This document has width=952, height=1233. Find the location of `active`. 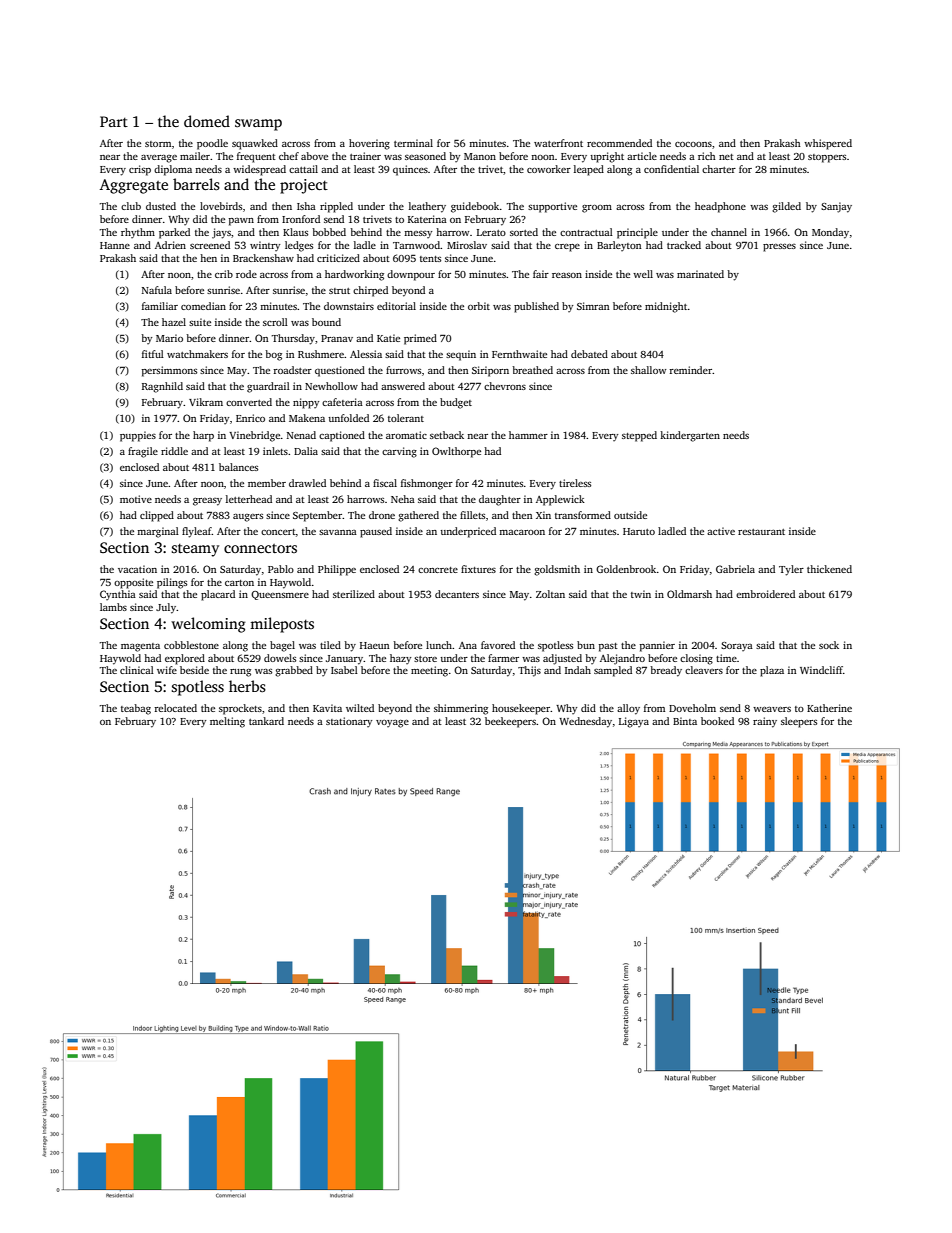

active is located at coordinates (721, 531).
